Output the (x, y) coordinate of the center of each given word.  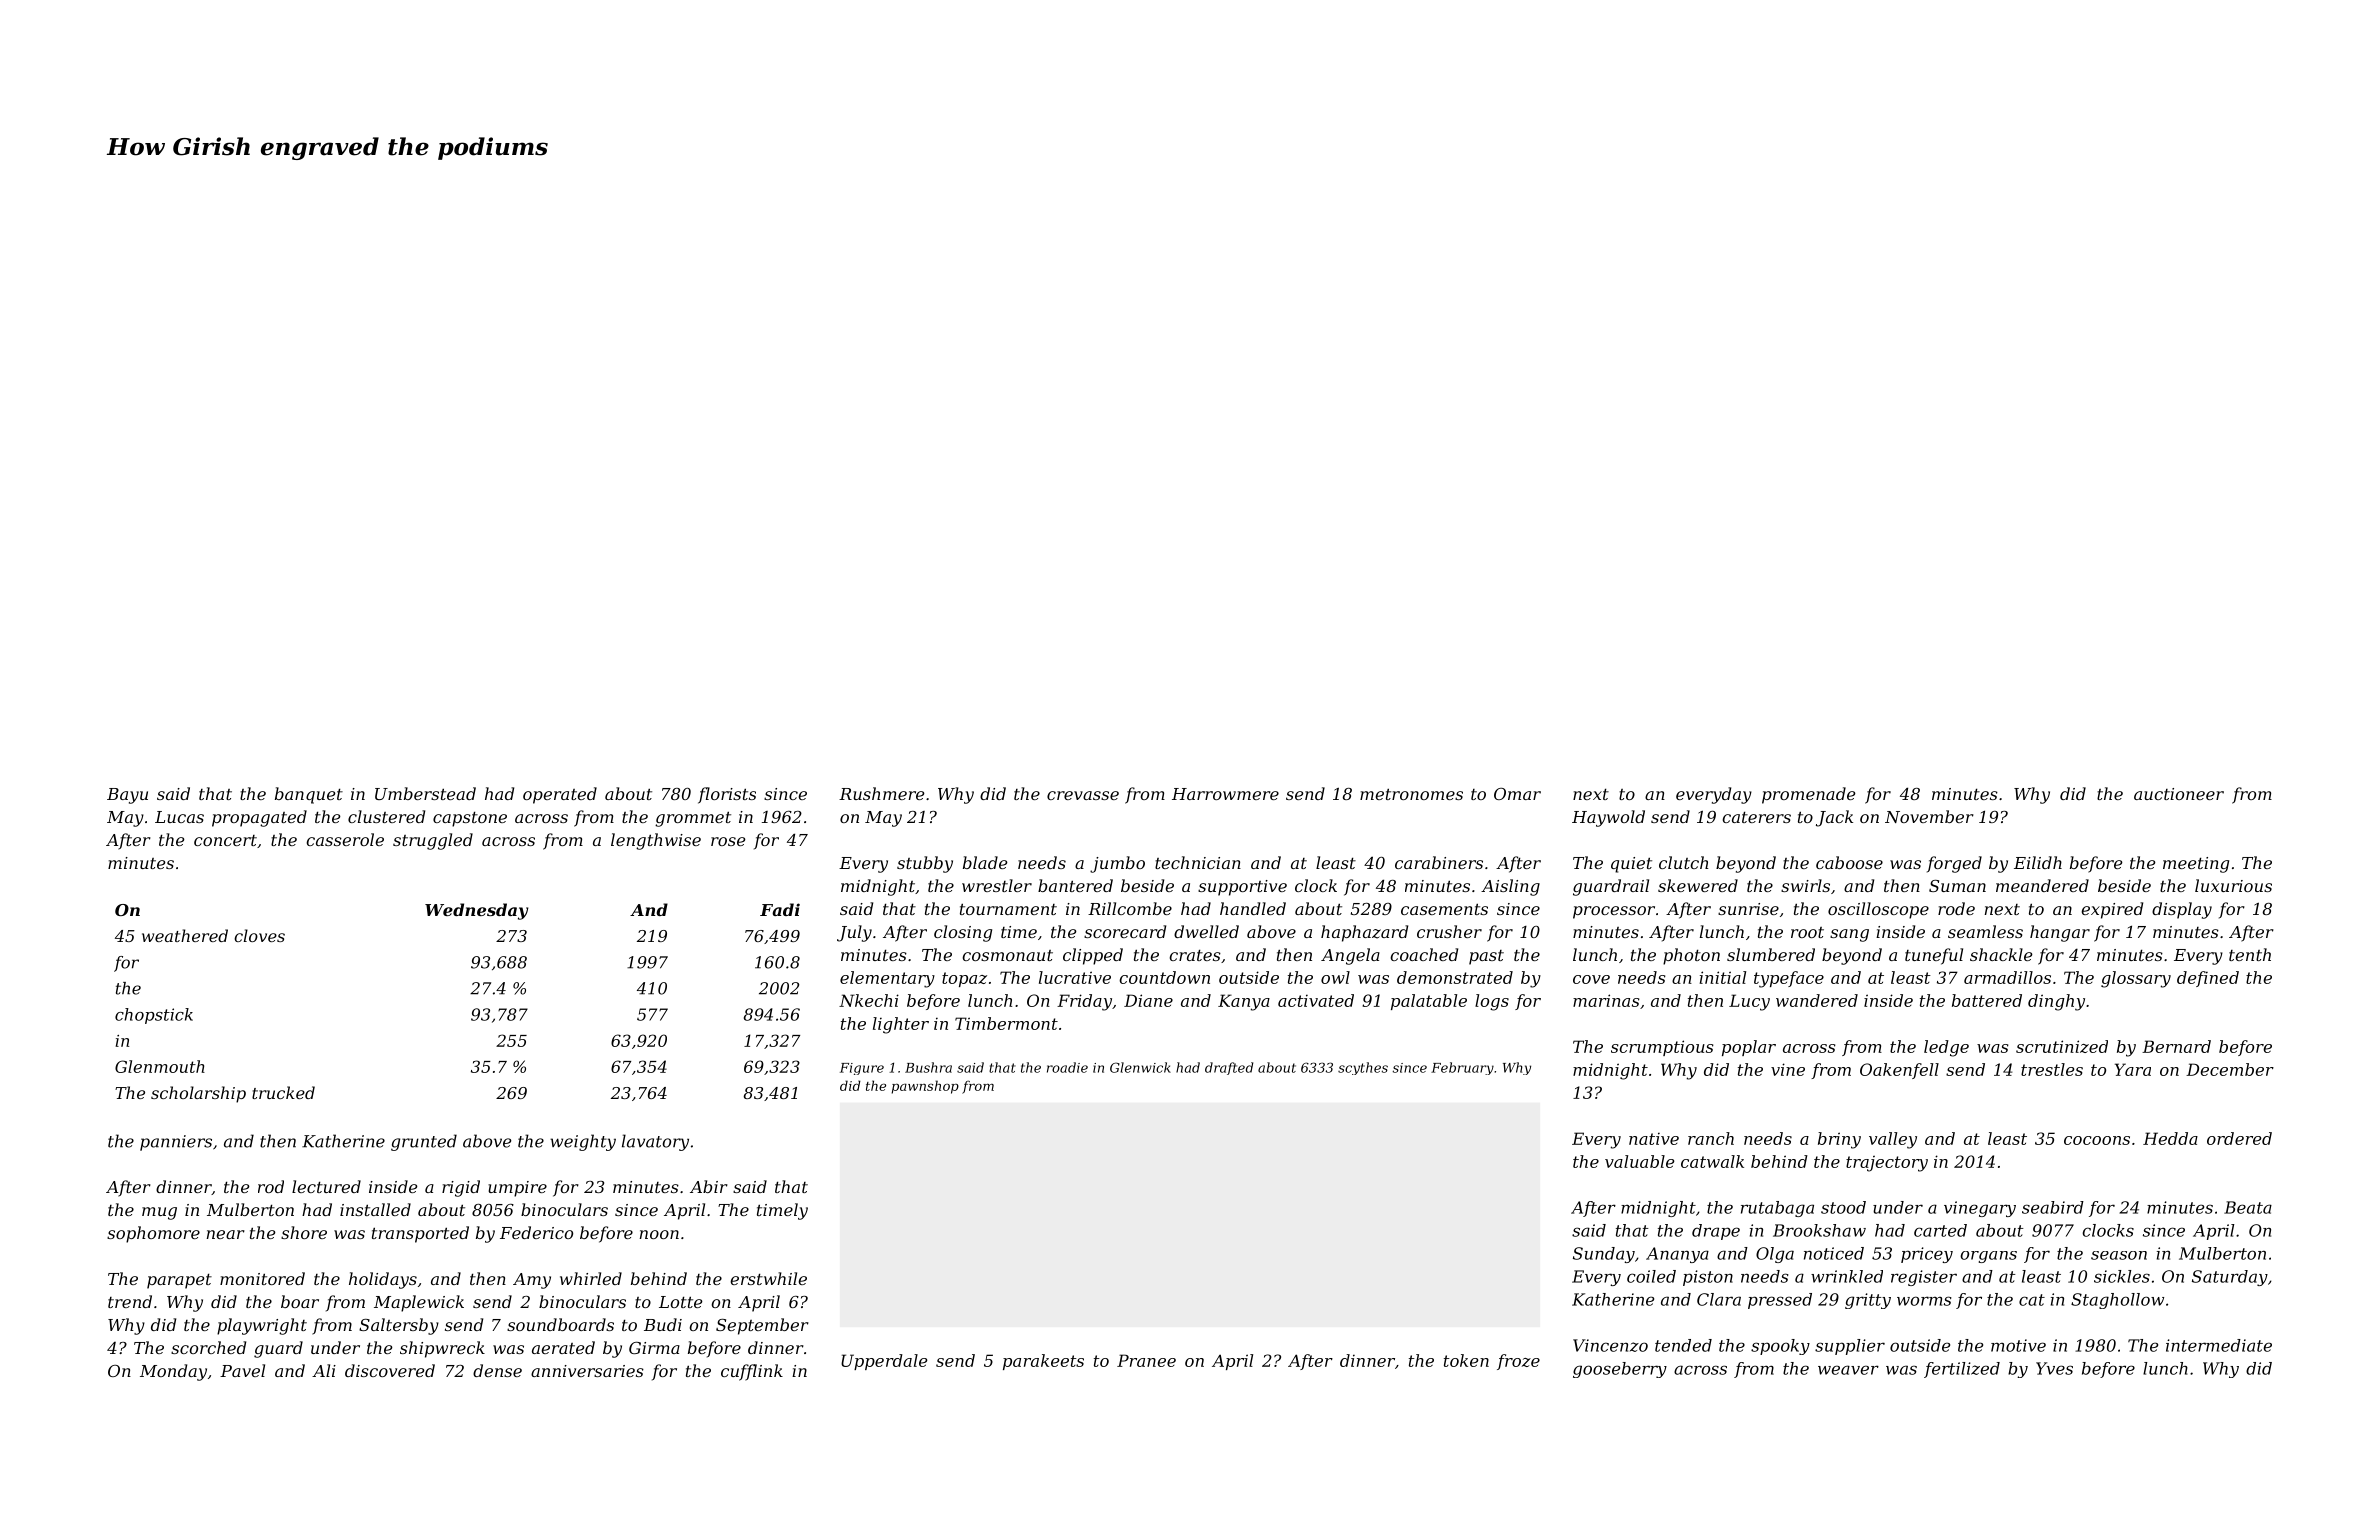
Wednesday (476, 911)
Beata (2248, 1207)
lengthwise (656, 841)
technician (1198, 862)
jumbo (1117, 864)
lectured (326, 1186)
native (1654, 1139)
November (1929, 816)
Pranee (1146, 1360)
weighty (583, 1142)
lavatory (655, 1142)
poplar (1749, 1048)
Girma (654, 1348)
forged (1954, 864)
